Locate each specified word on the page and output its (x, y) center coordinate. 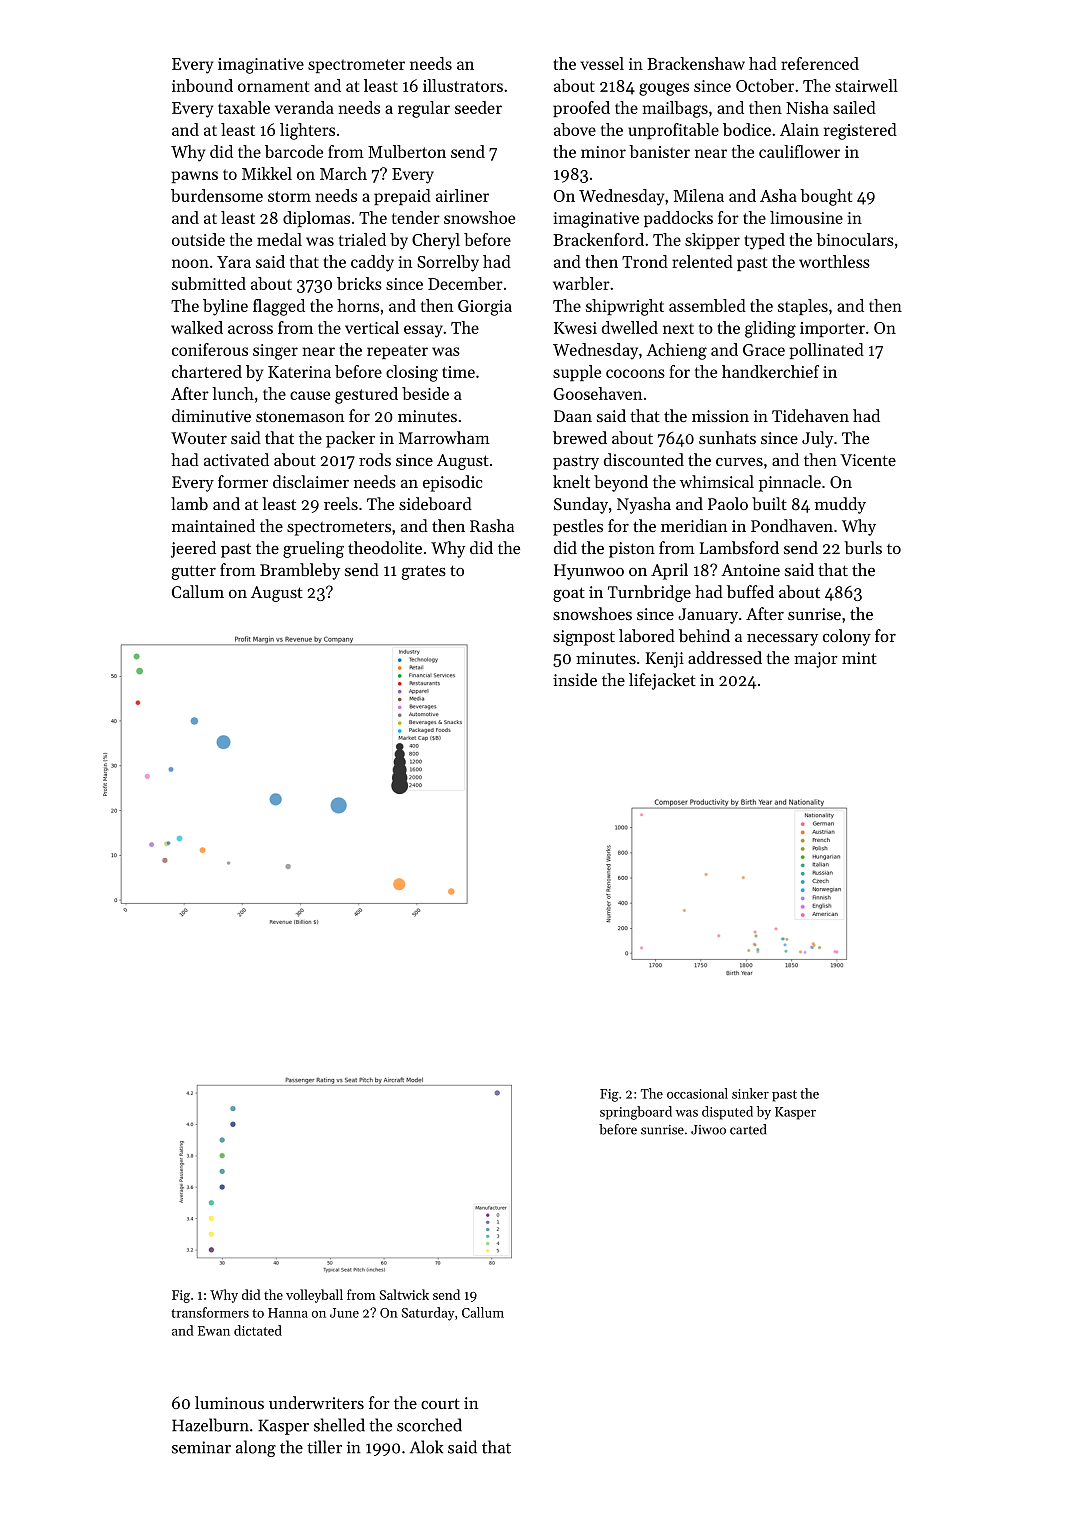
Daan (573, 416)
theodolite (385, 547)
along (256, 1448)
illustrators (463, 85)
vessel (602, 63)
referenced (820, 63)
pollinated (826, 351)
